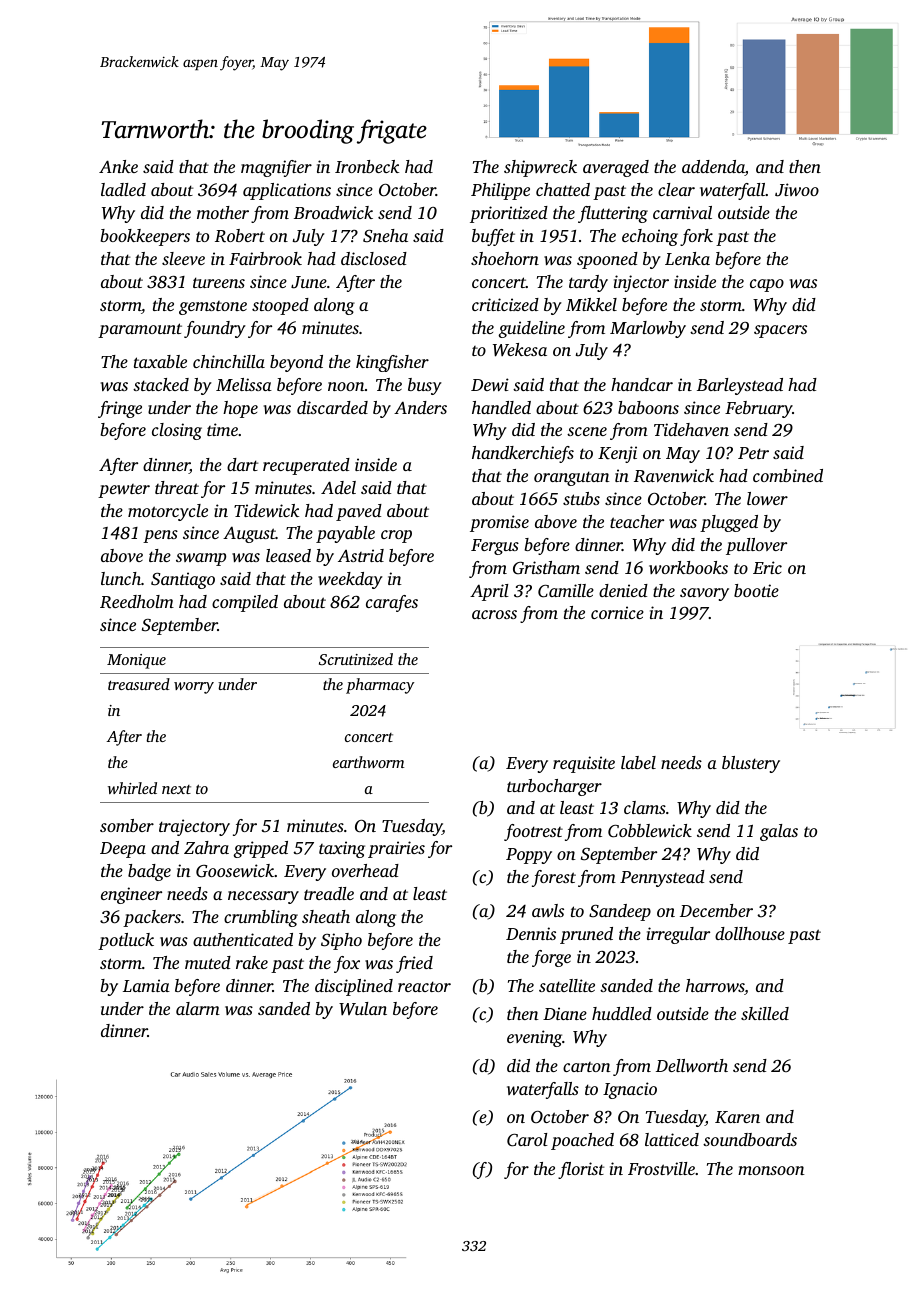 This screenshot has width=924, height=1308. Describe the element at coordinates (198, 1008) in the screenshot. I see `alarm` at that location.
